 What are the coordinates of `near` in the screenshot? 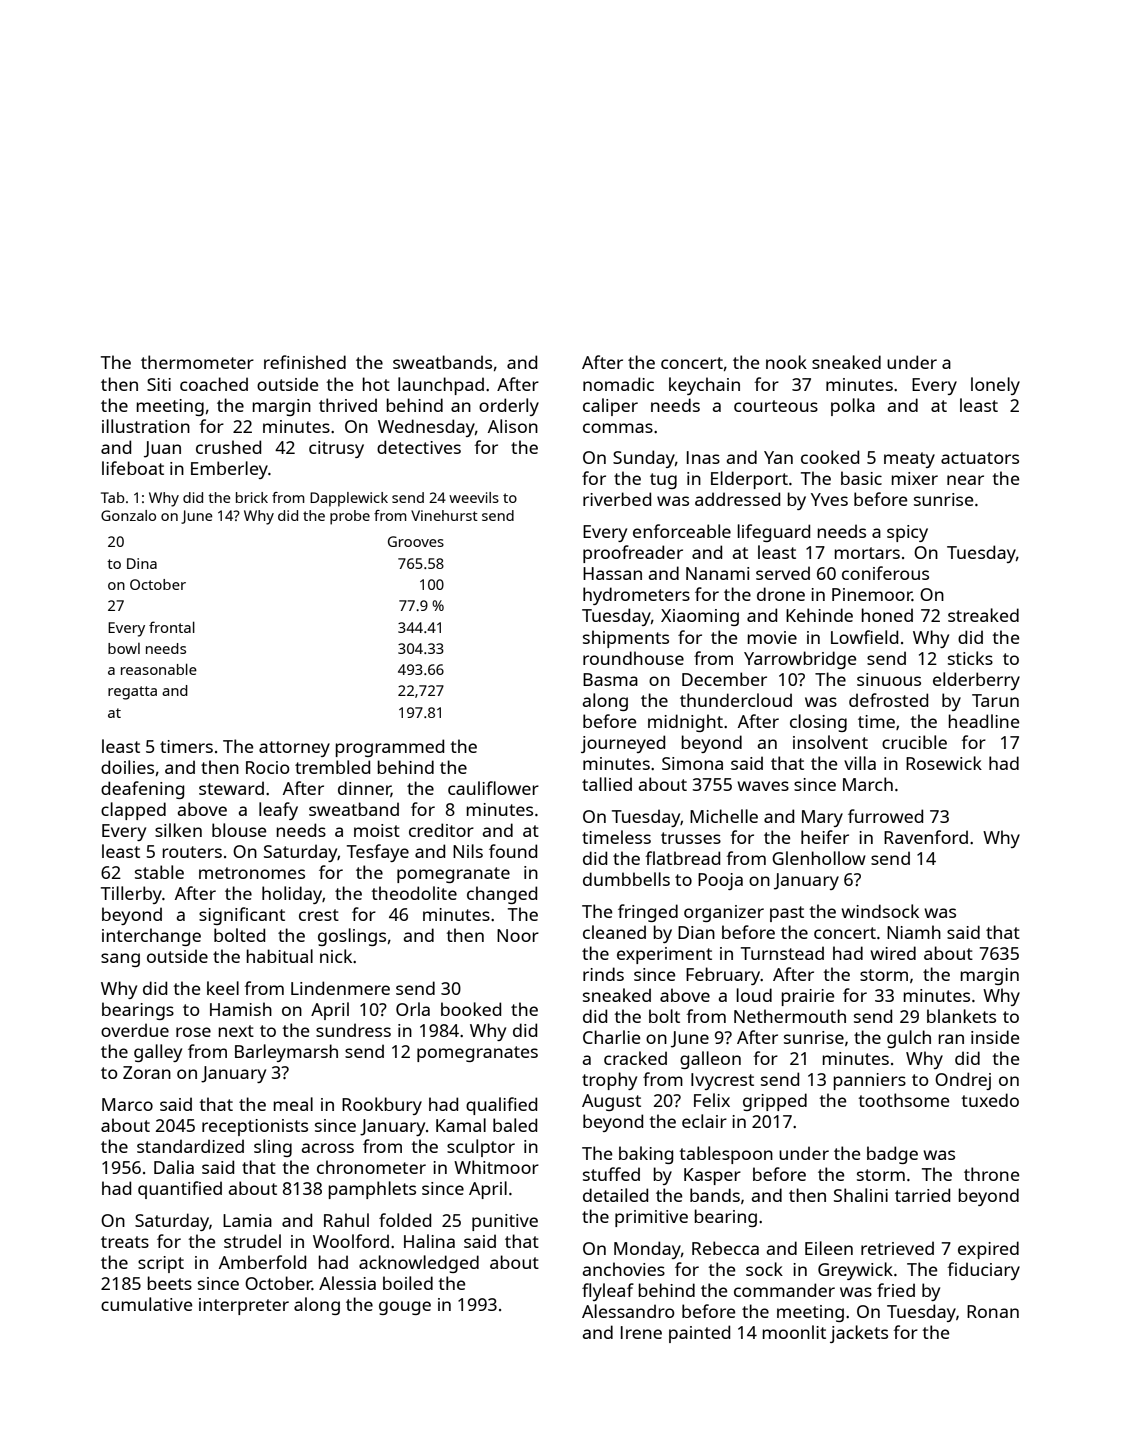 It's located at (965, 480).
